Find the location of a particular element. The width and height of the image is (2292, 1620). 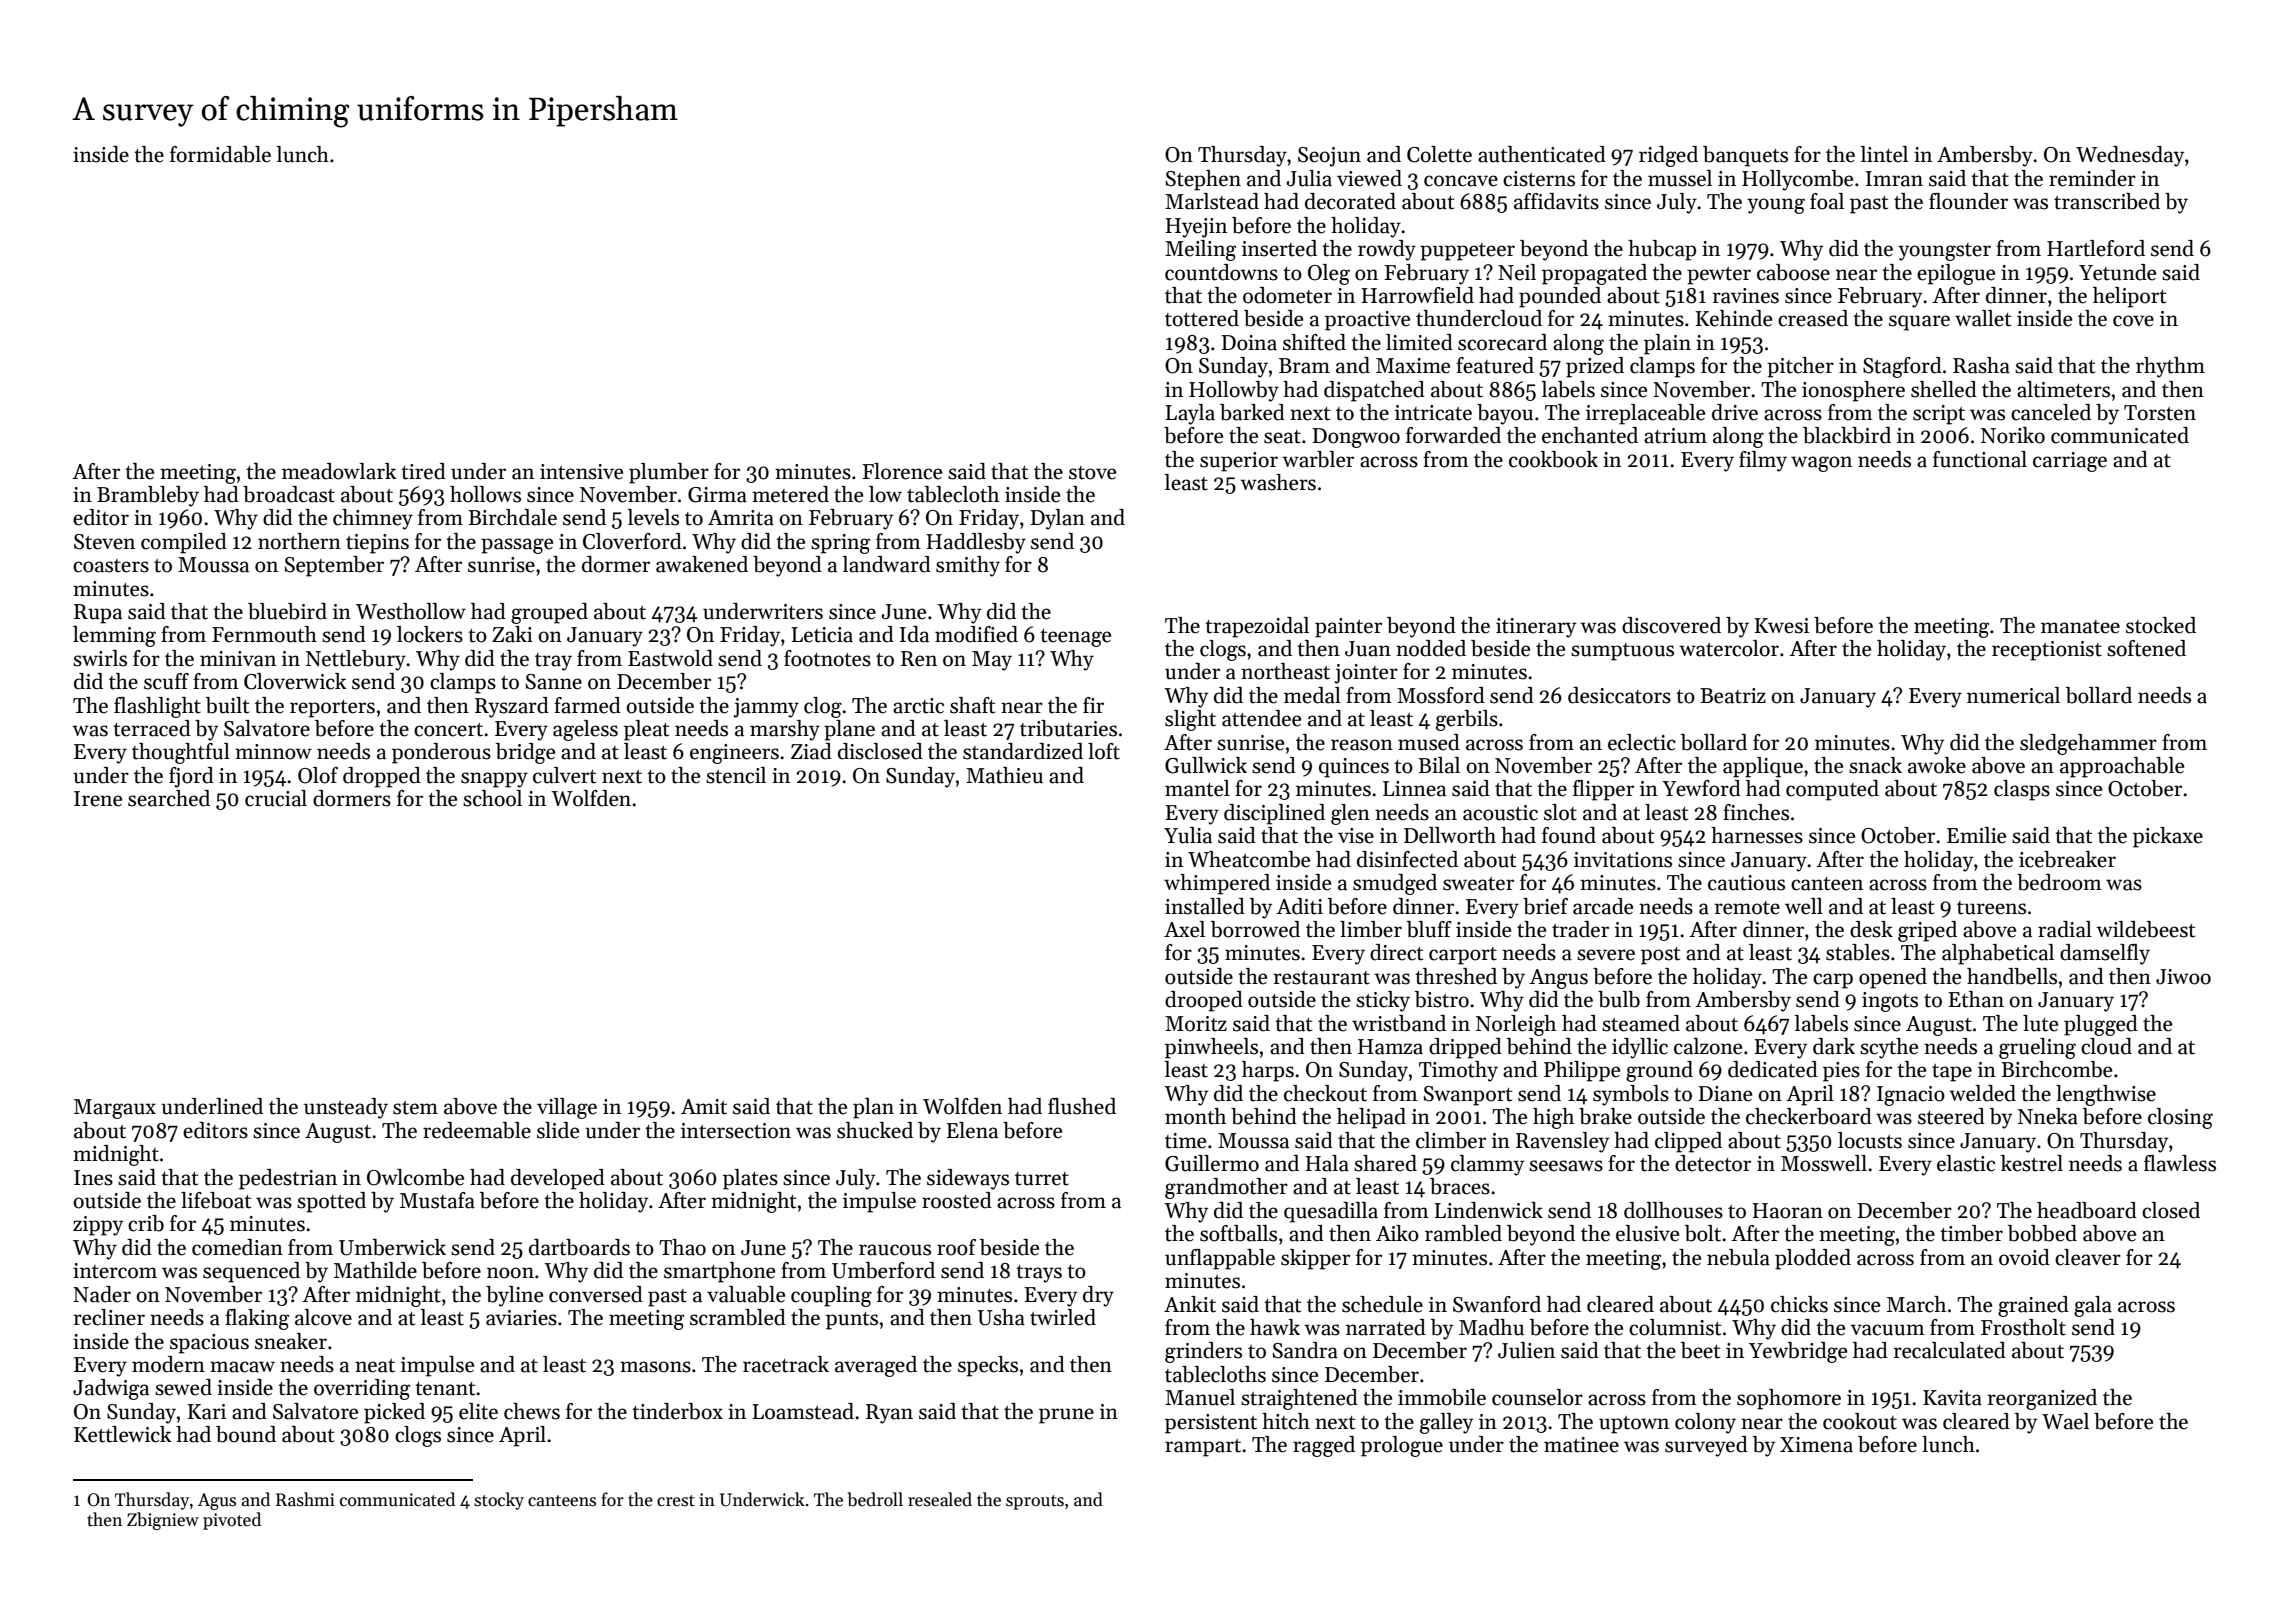

stencil is located at coordinates (736, 775).
